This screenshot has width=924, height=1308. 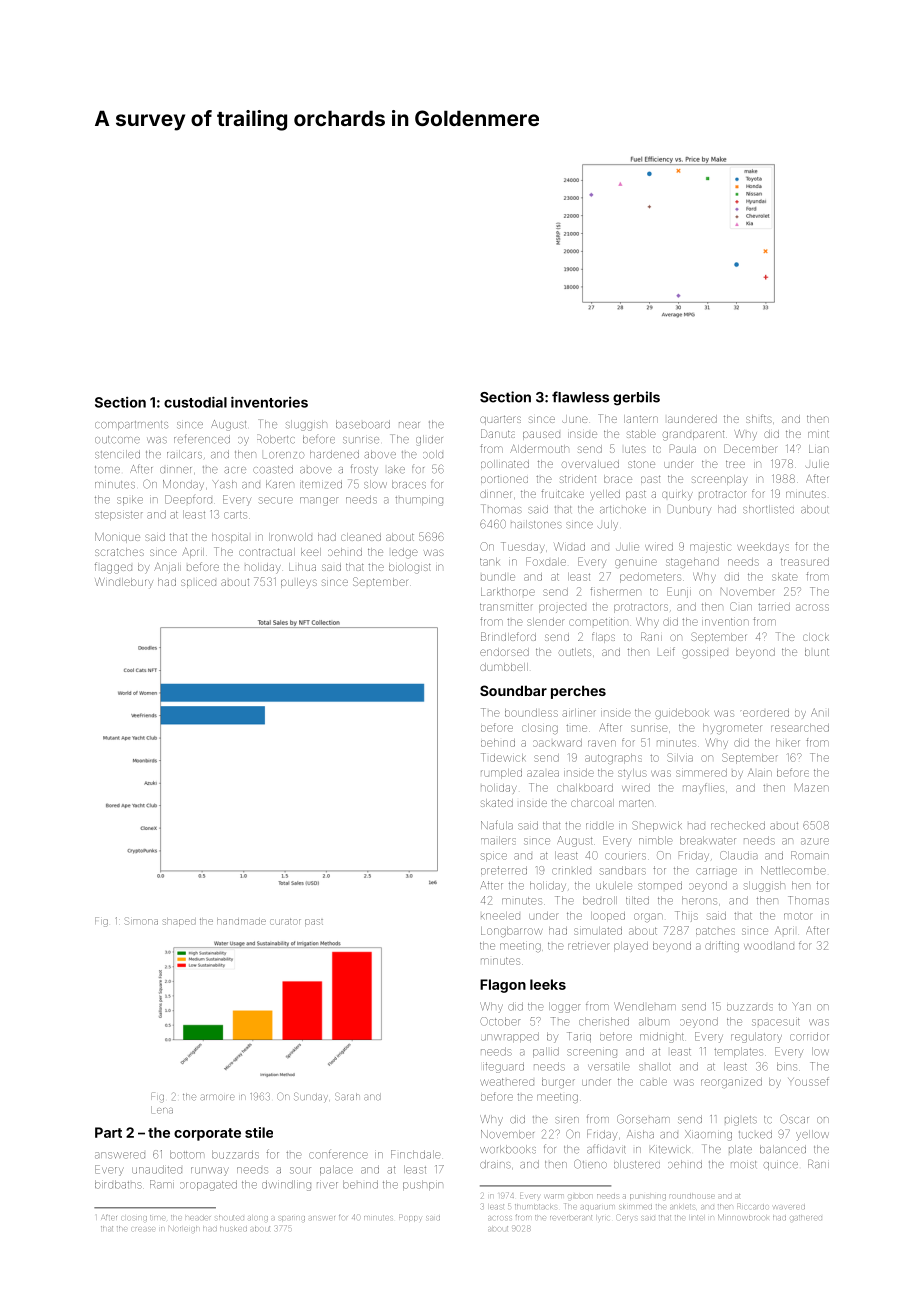 I want to click on Poppy, so click(x=410, y=1218).
